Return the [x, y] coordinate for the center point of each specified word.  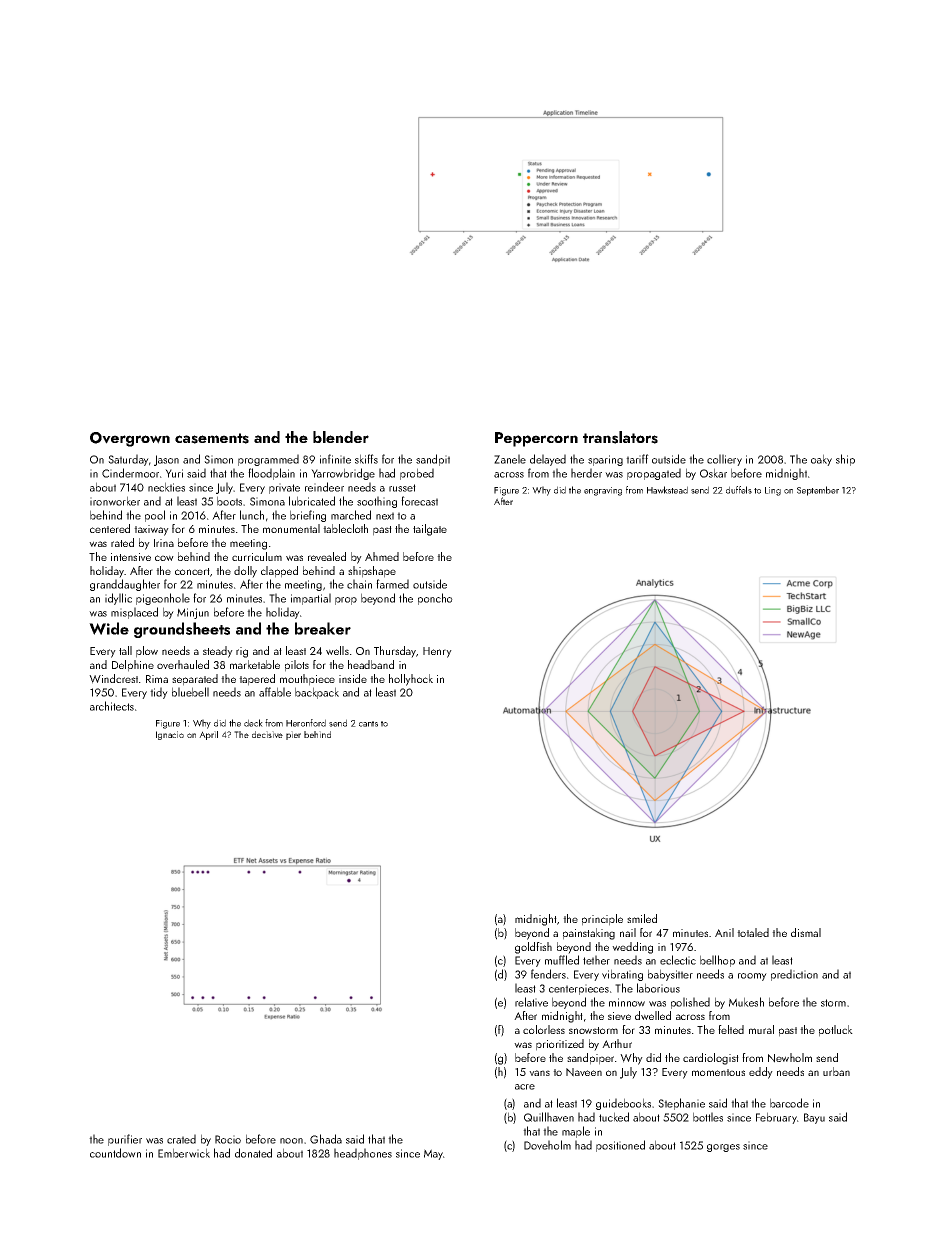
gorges [723, 1148]
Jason [166, 460]
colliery [724, 460]
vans [539, 1073]
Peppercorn [536, 439]
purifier [125, 1140]
